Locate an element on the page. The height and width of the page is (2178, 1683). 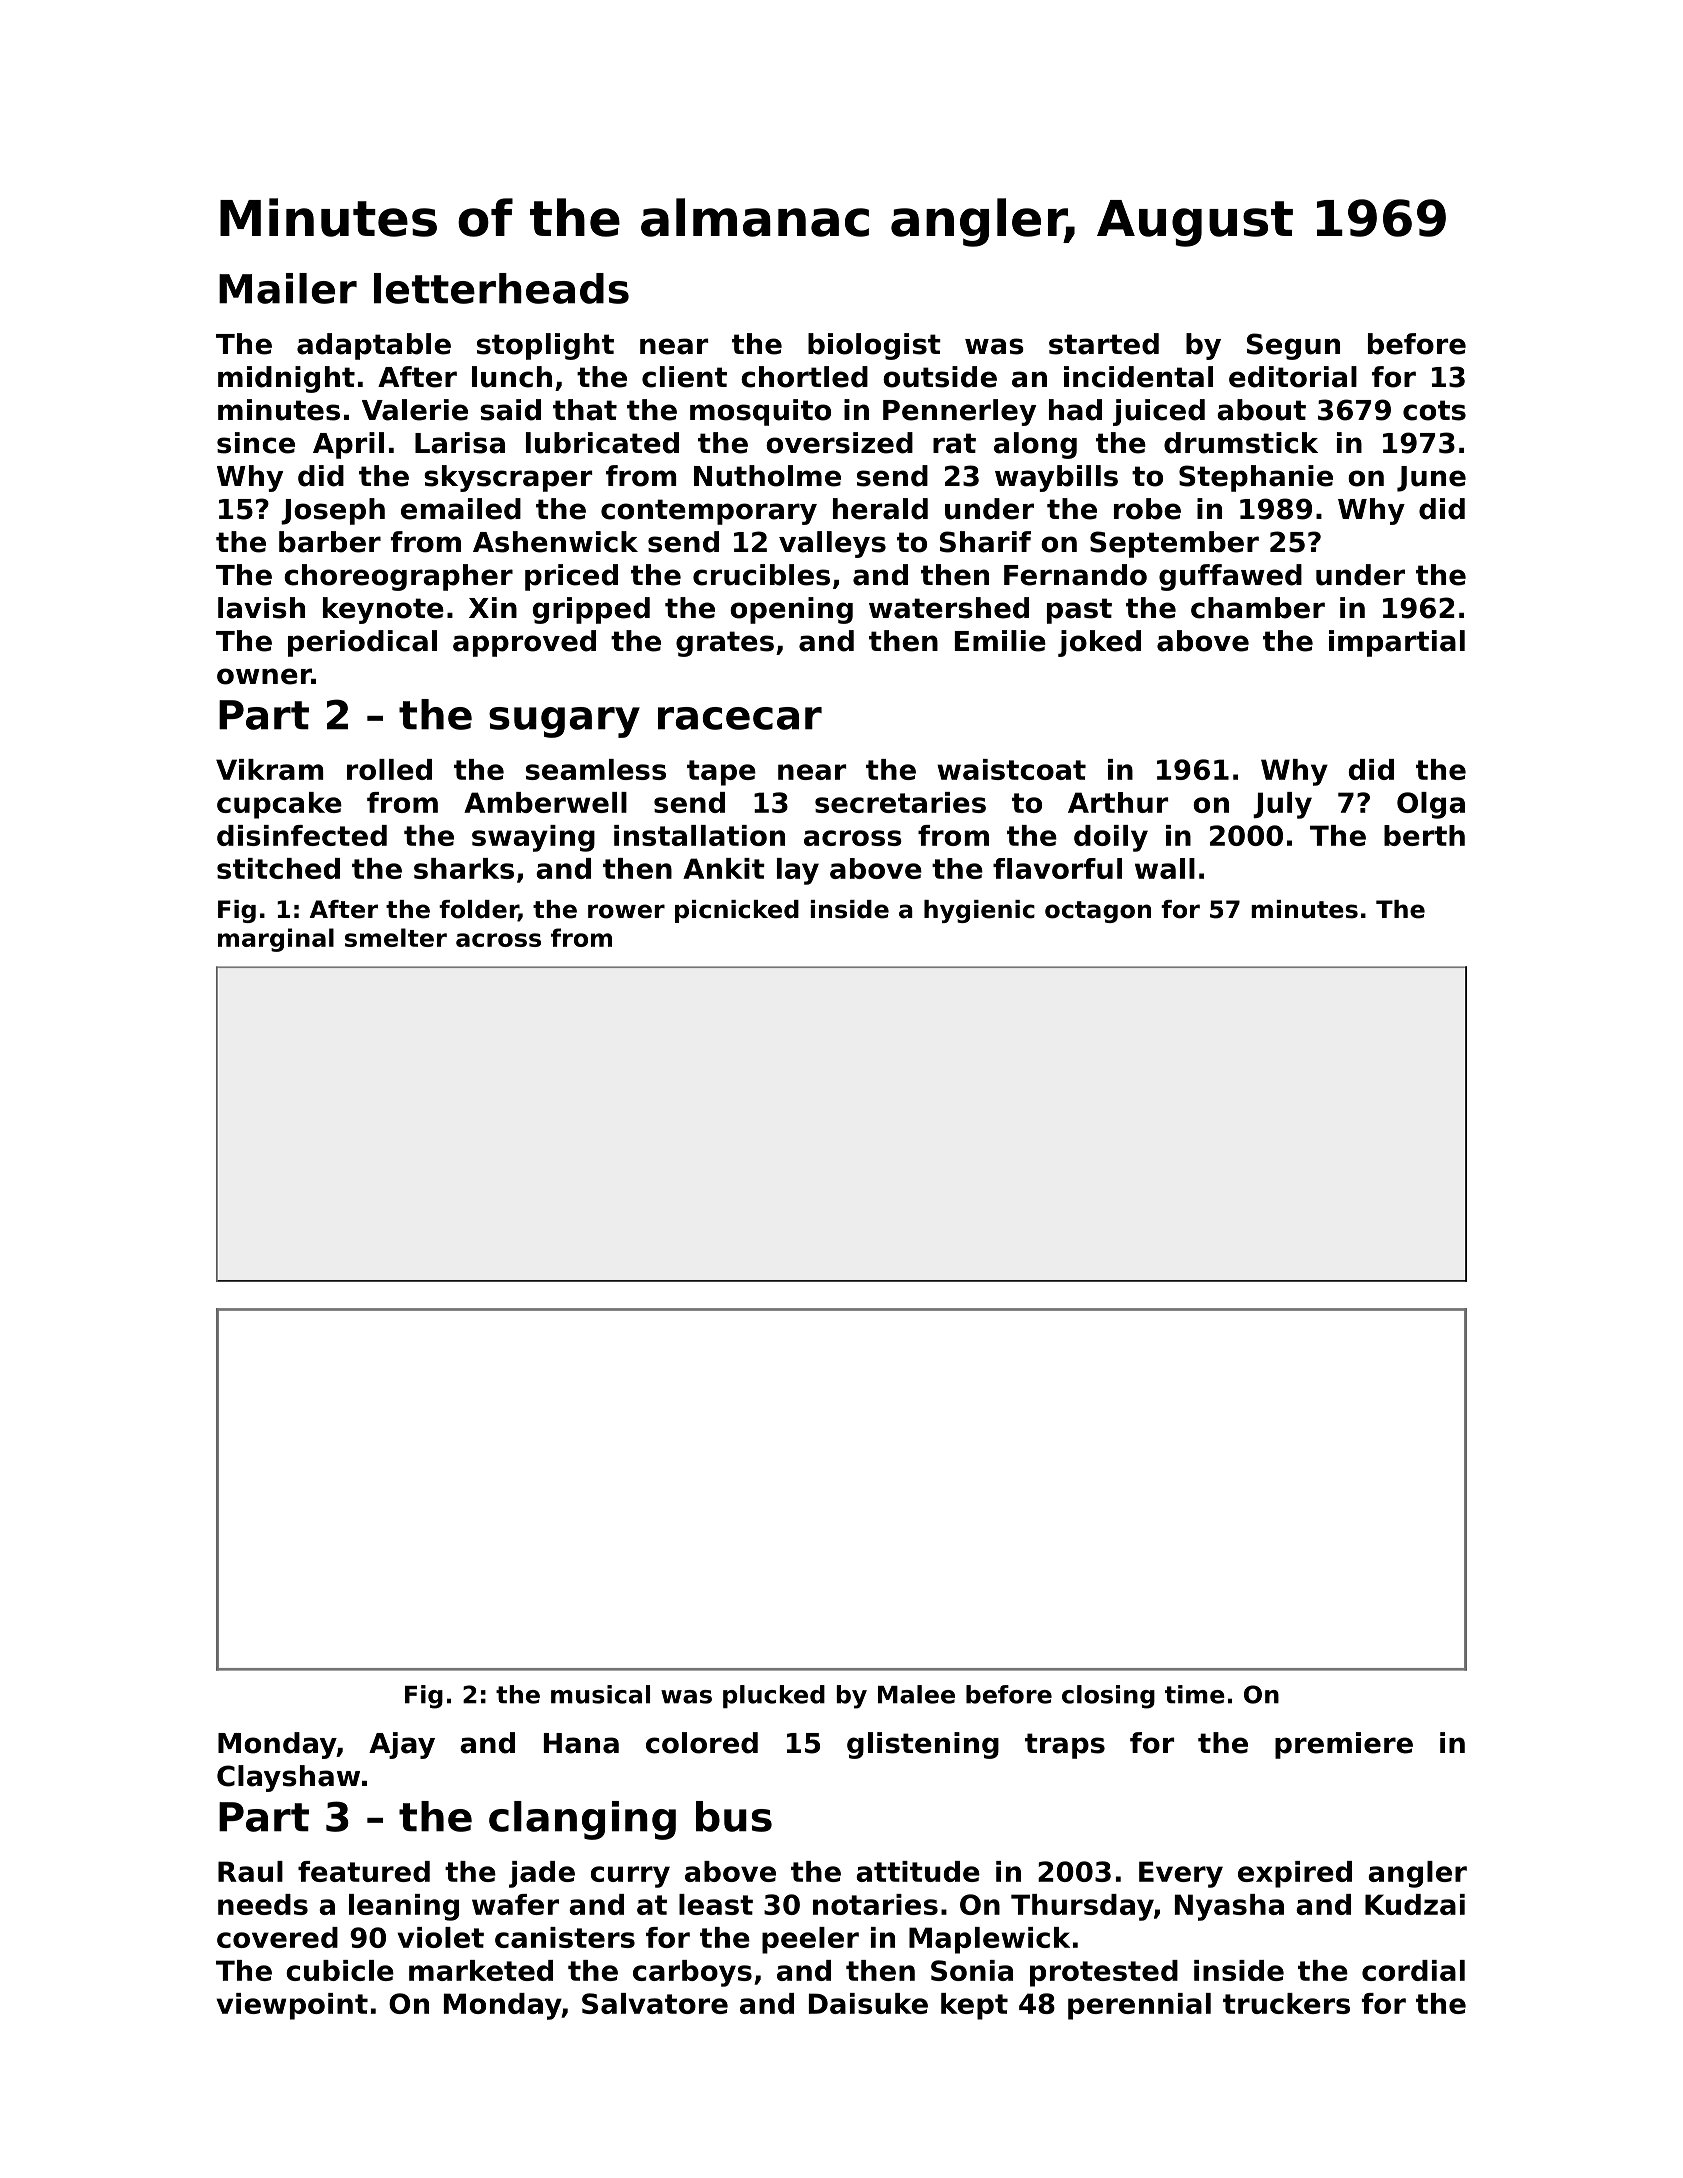
truckers is located at coordinates (1286, 2003).
